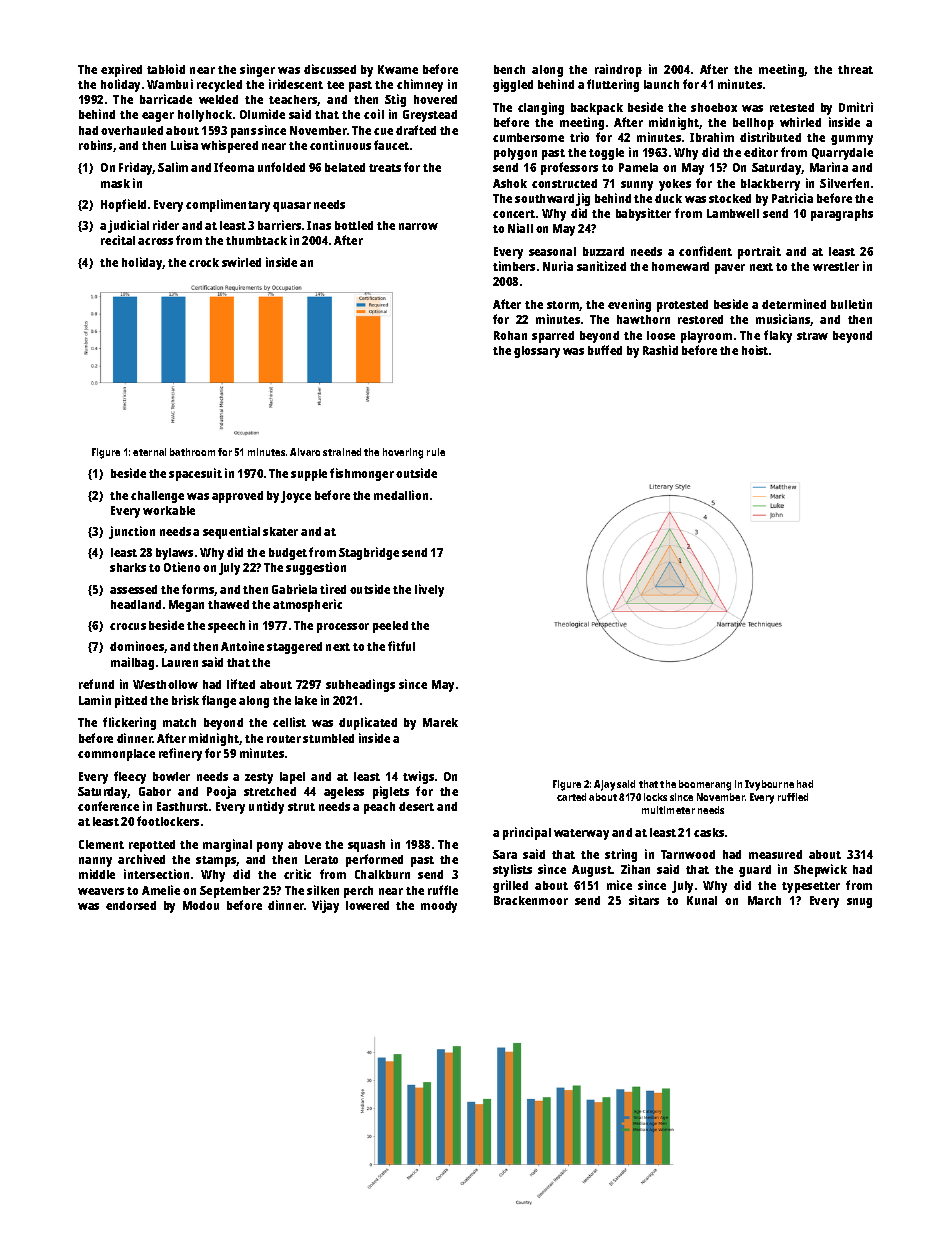 This screenshot has height=1233, width=952. What do you see at coordinates (439, 907) in the screenshot?
I see `moody` at bounding box center [439, 907].
